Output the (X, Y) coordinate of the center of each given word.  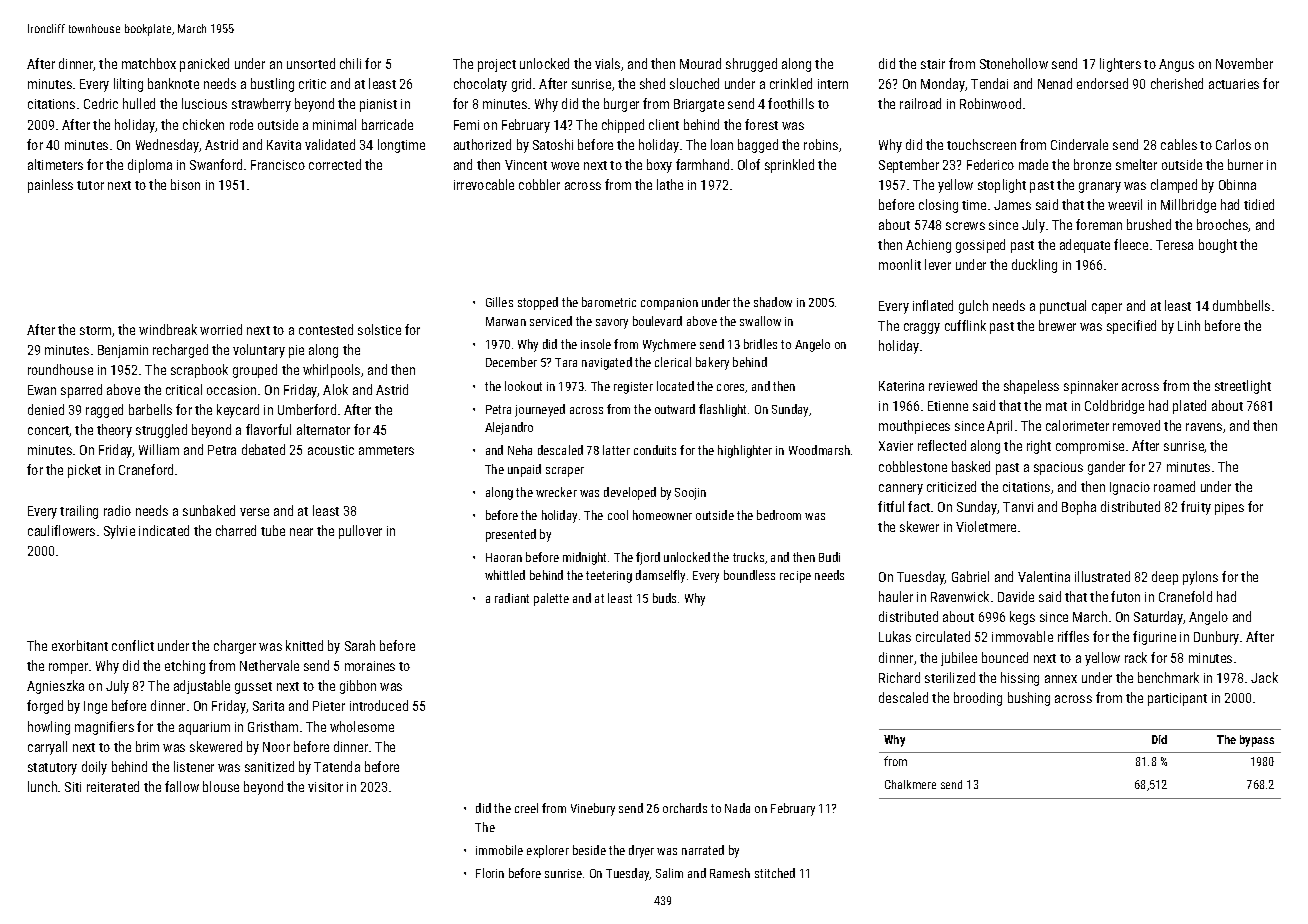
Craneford (146, 469)
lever (938, 264)
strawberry (261, 105)
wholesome (362, 726)
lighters (1120, 65)
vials (607, 63)
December (511, 362)
